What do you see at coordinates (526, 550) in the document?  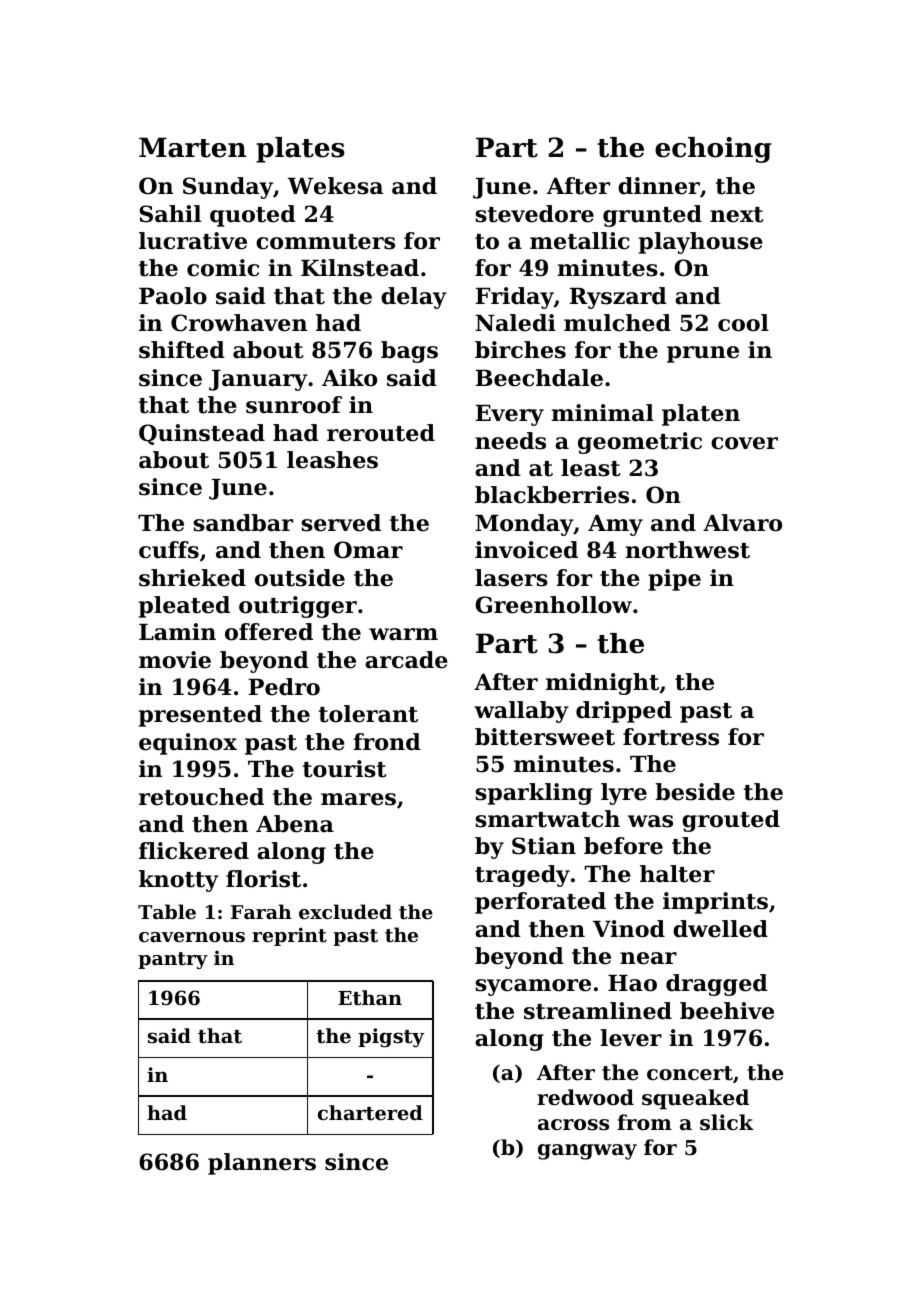 I see `invoiced` at bounding box center [526, 550].
